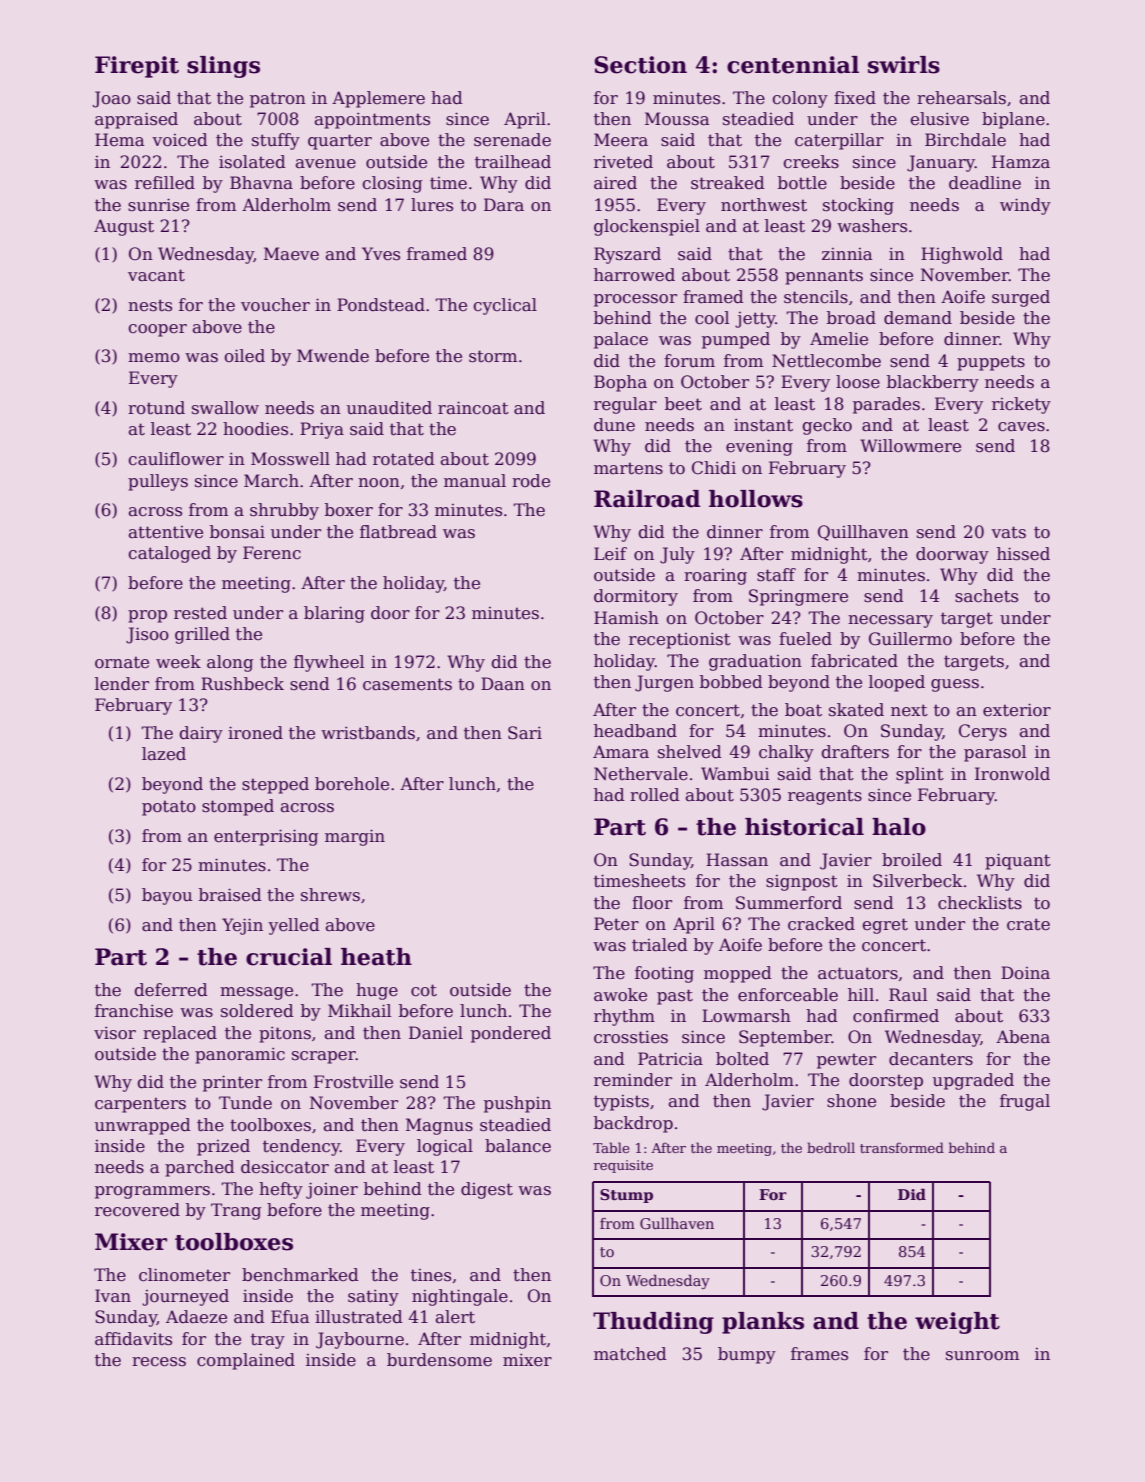 This screenshot has height=1482, width=1145. Describe the element at coordinates (159, 1362) in the screenshot. I see `recess` at that location.
